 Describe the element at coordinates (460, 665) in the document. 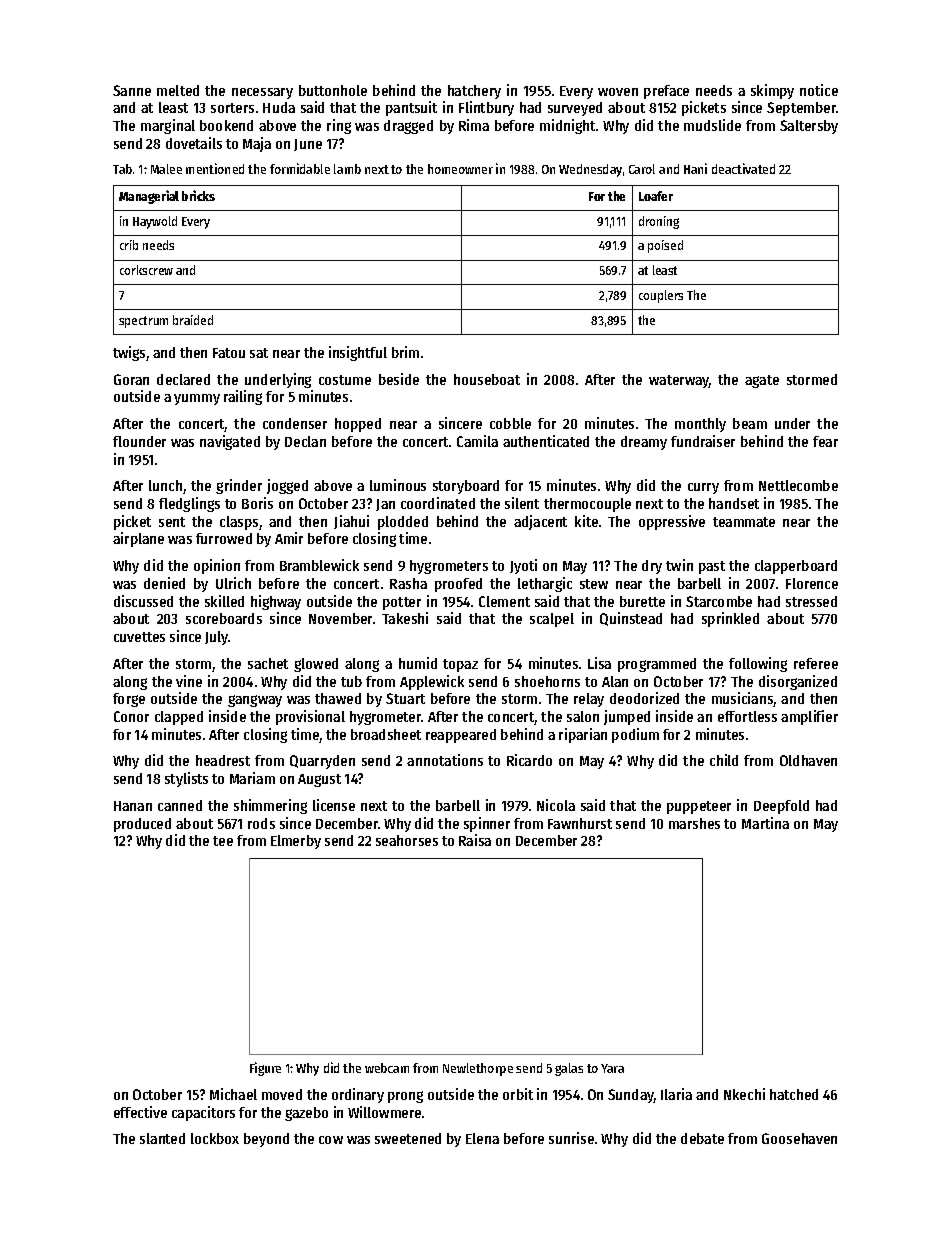

I see `topaz` at that location.
